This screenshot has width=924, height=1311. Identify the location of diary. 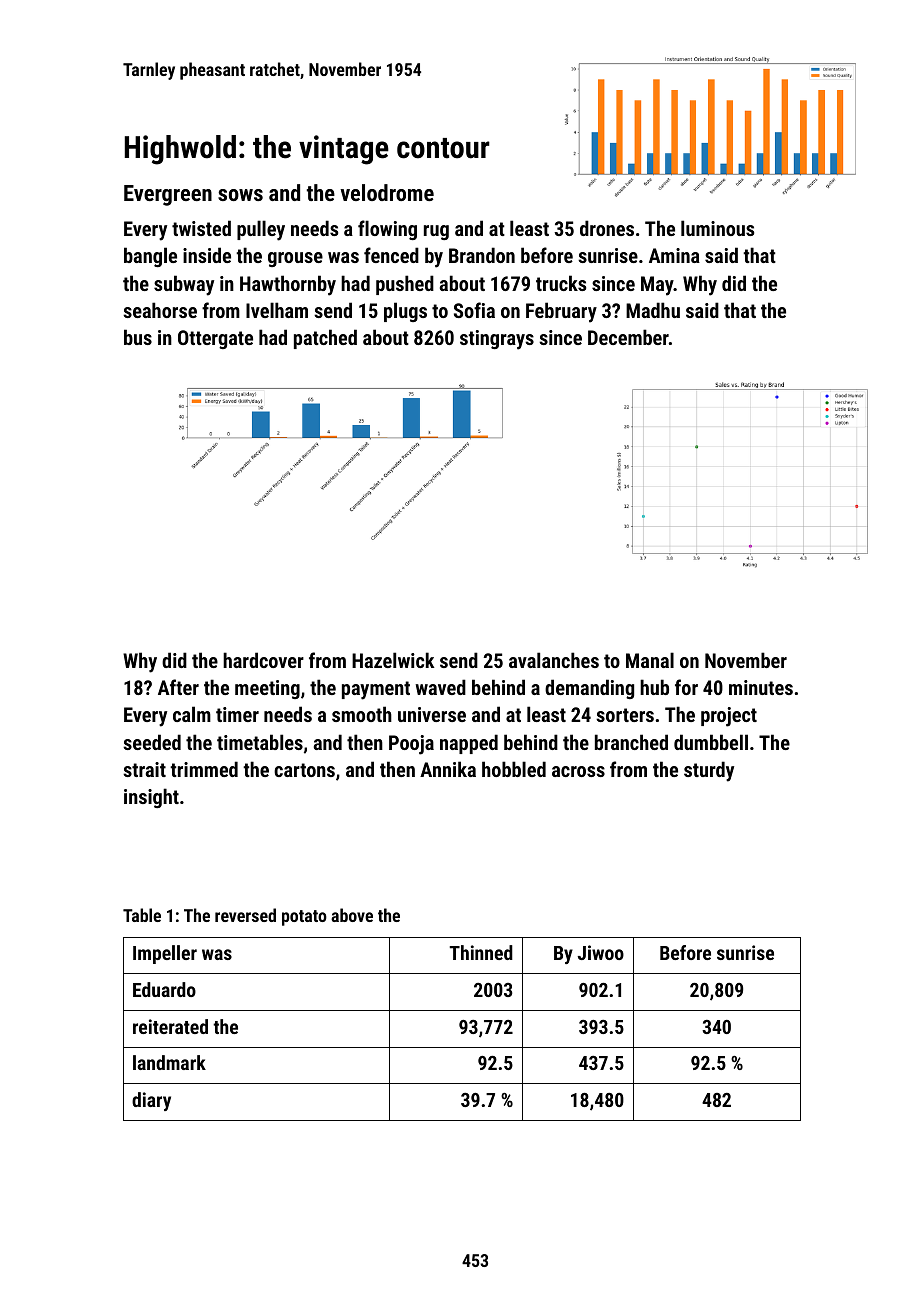
(151, 1101).
